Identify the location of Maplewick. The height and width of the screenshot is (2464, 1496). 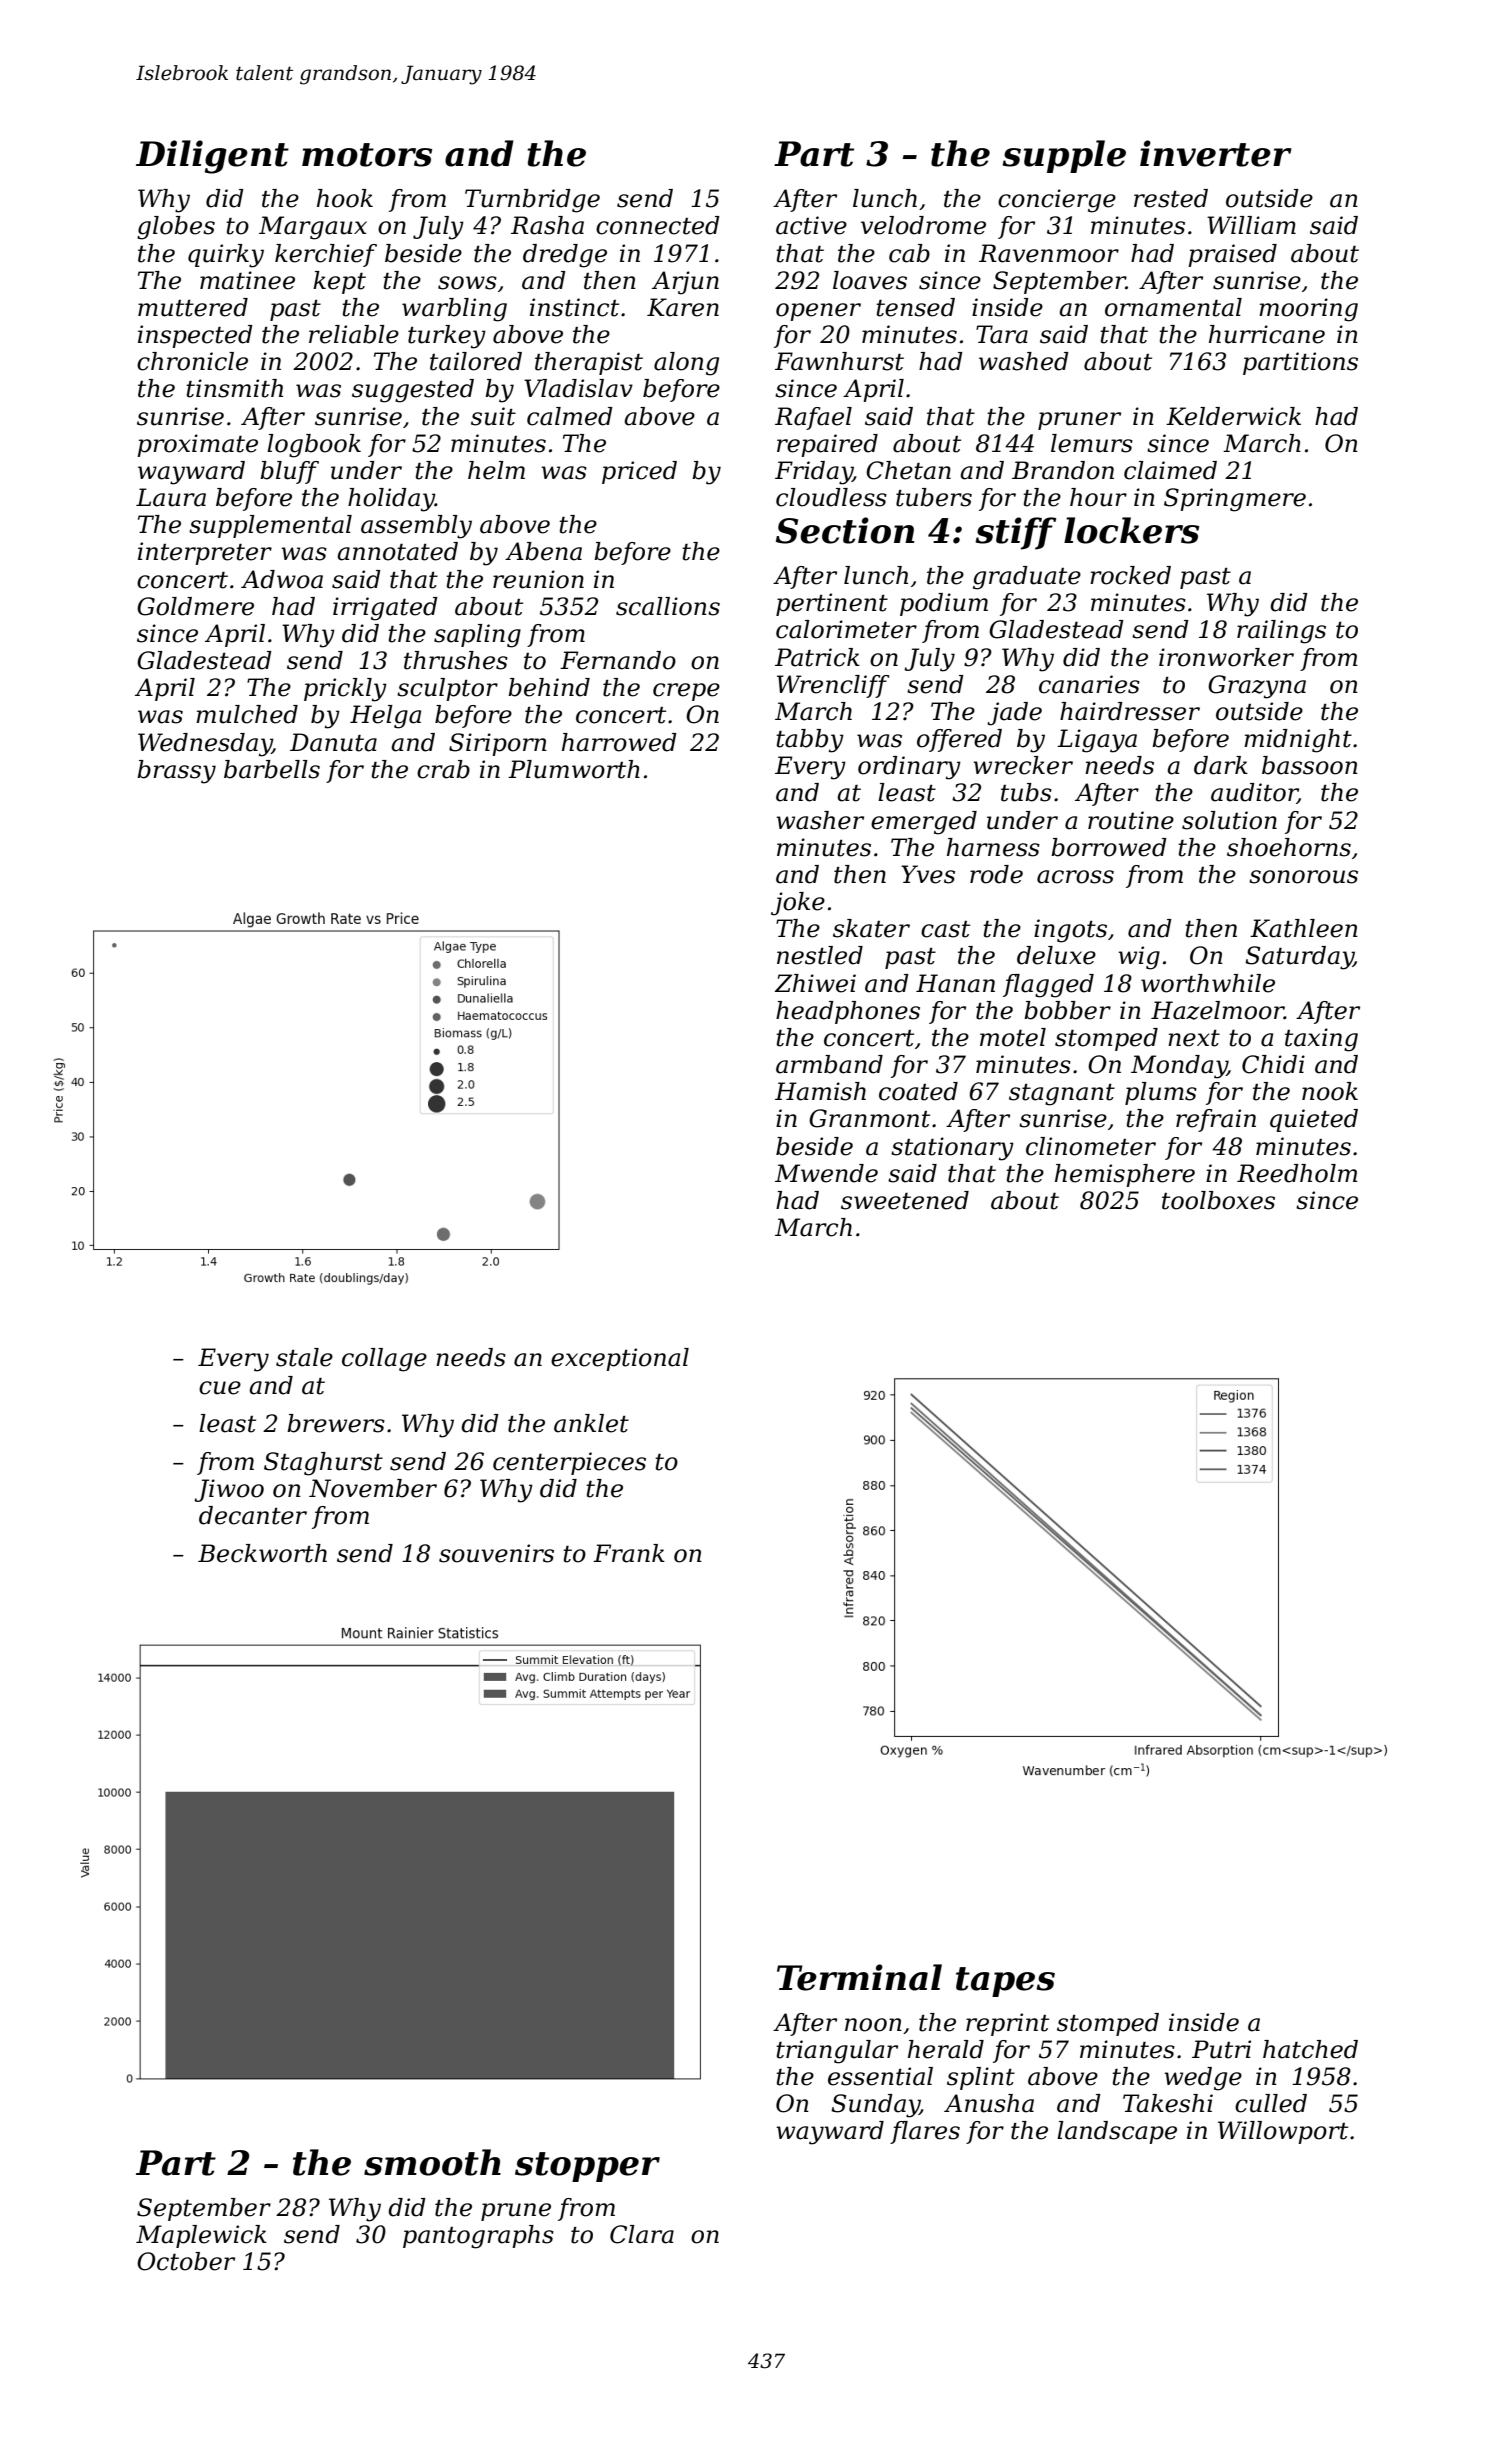
(201, 2236).
